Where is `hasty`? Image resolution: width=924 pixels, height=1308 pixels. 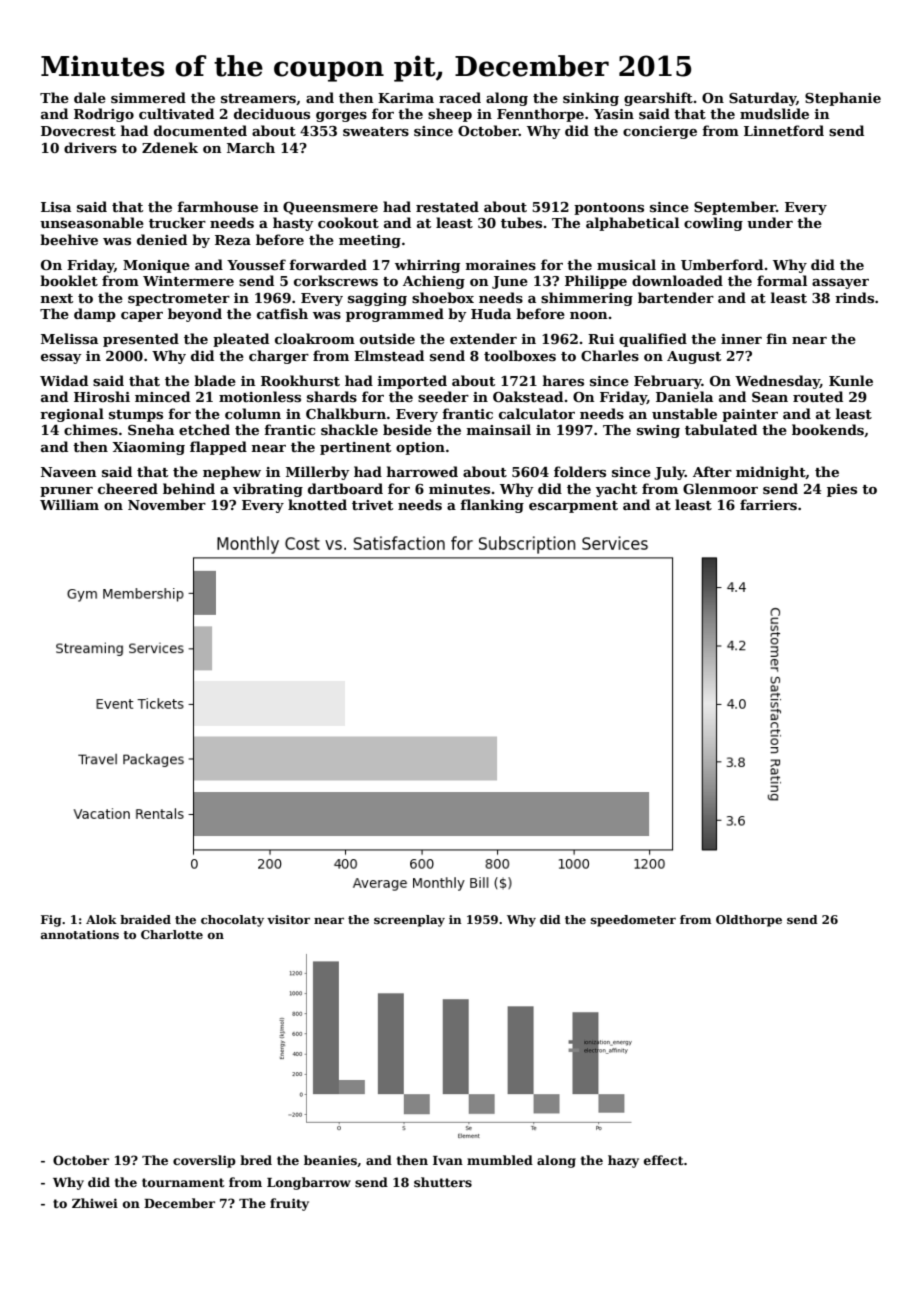 hasty is located at coordinates (293, 224).
